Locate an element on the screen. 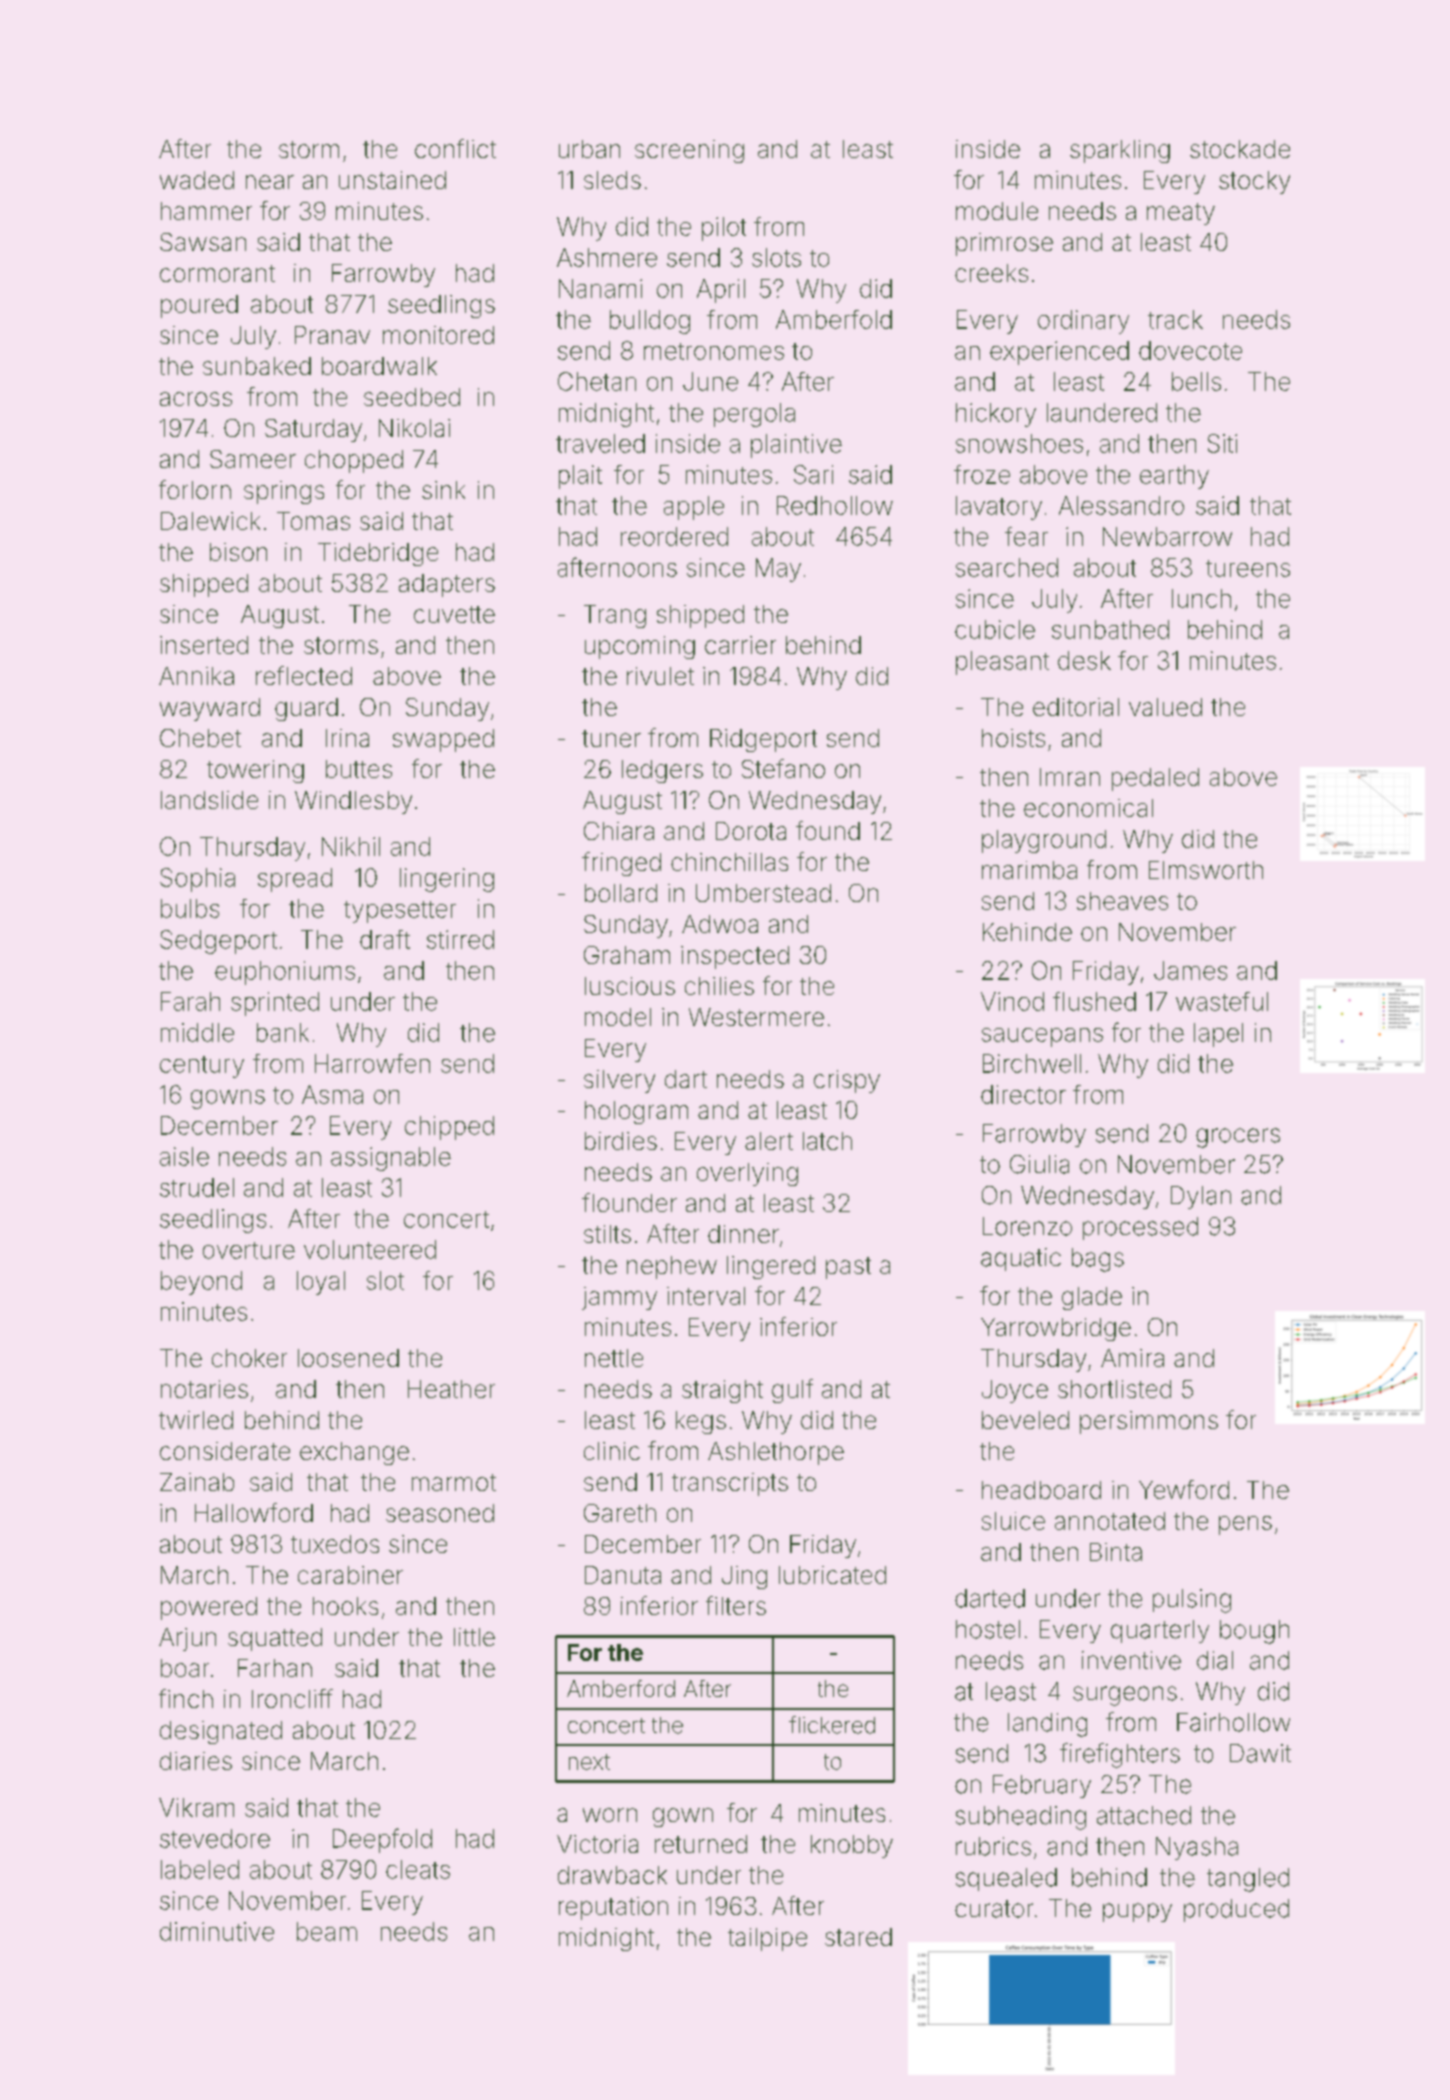 The height and width of the screenshot is (2100, 1450). swapped is located at coordinates (443, 740).
